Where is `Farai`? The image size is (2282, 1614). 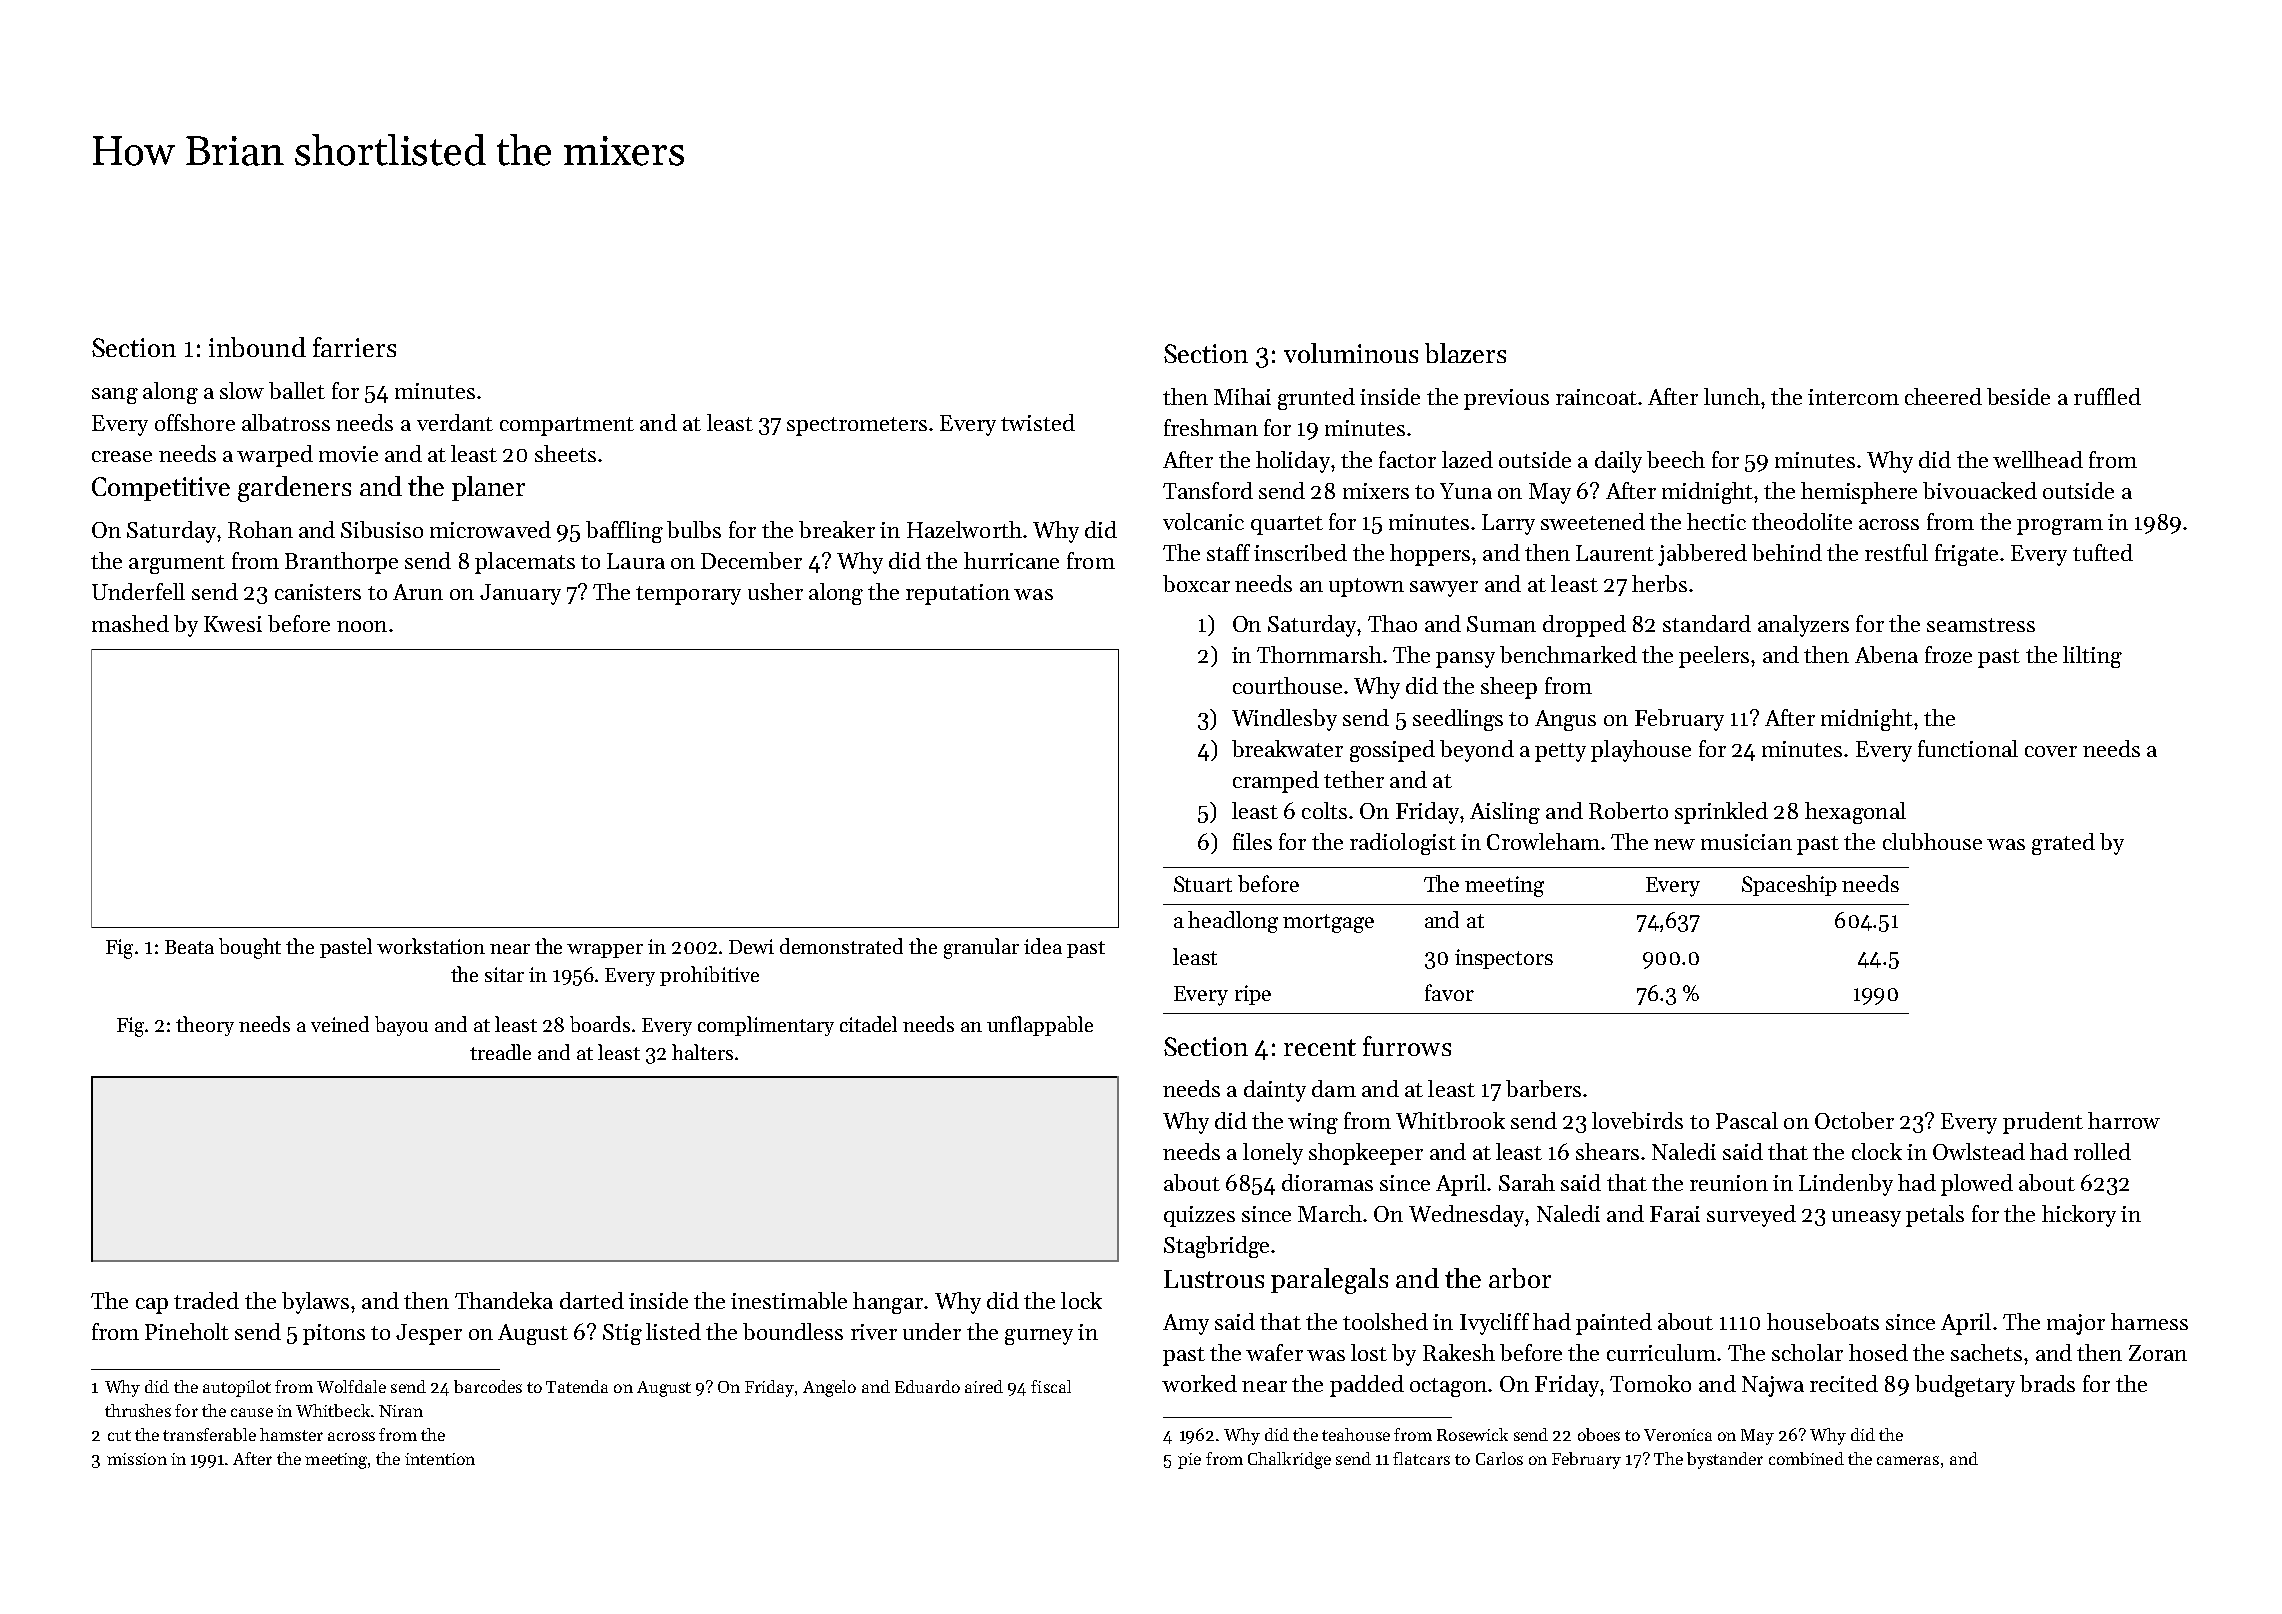 Farai is located at coordinates (1675, 1214).
